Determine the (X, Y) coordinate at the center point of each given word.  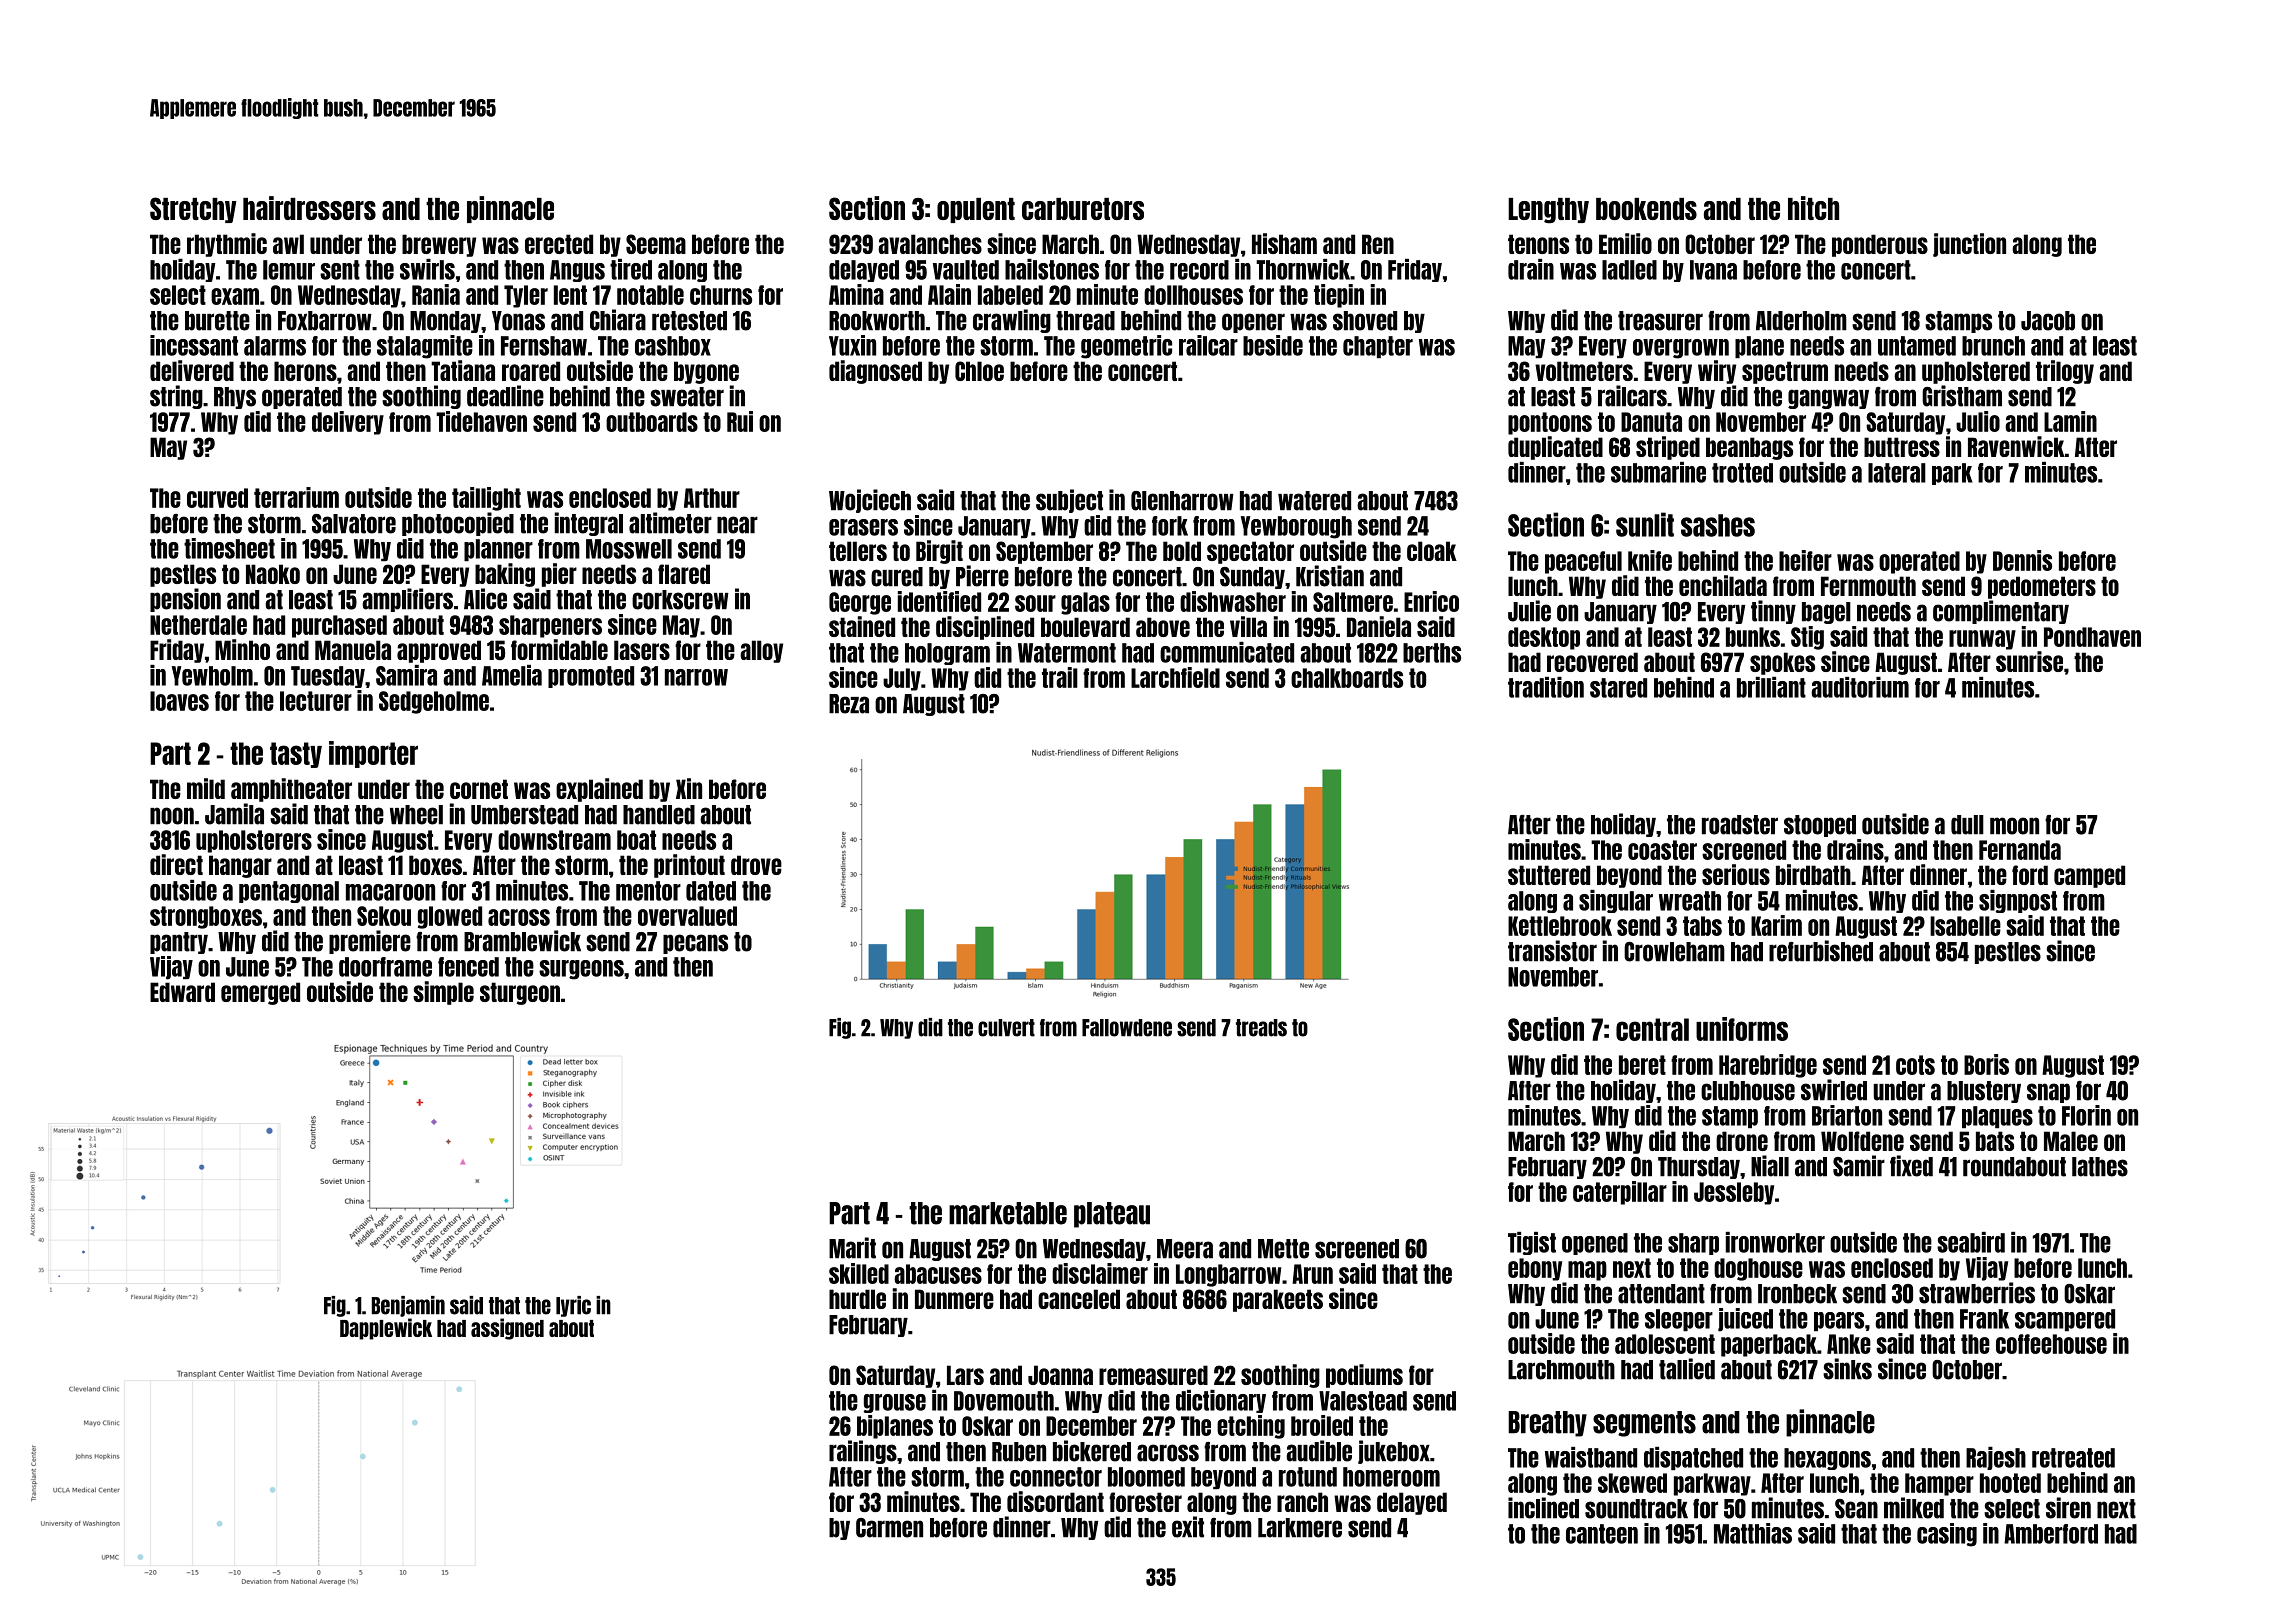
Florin (2086, 1115)
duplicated (1555, 448)
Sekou (384, 916)
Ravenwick (2016, 446)
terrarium (296, 497)
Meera (1185, 1249)
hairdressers (309, 208)
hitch (1813, 208)
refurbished (1821, 951)
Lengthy (1548, 211)
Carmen (889, 1528)
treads (1261, 1028)
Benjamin (408, 1306)
